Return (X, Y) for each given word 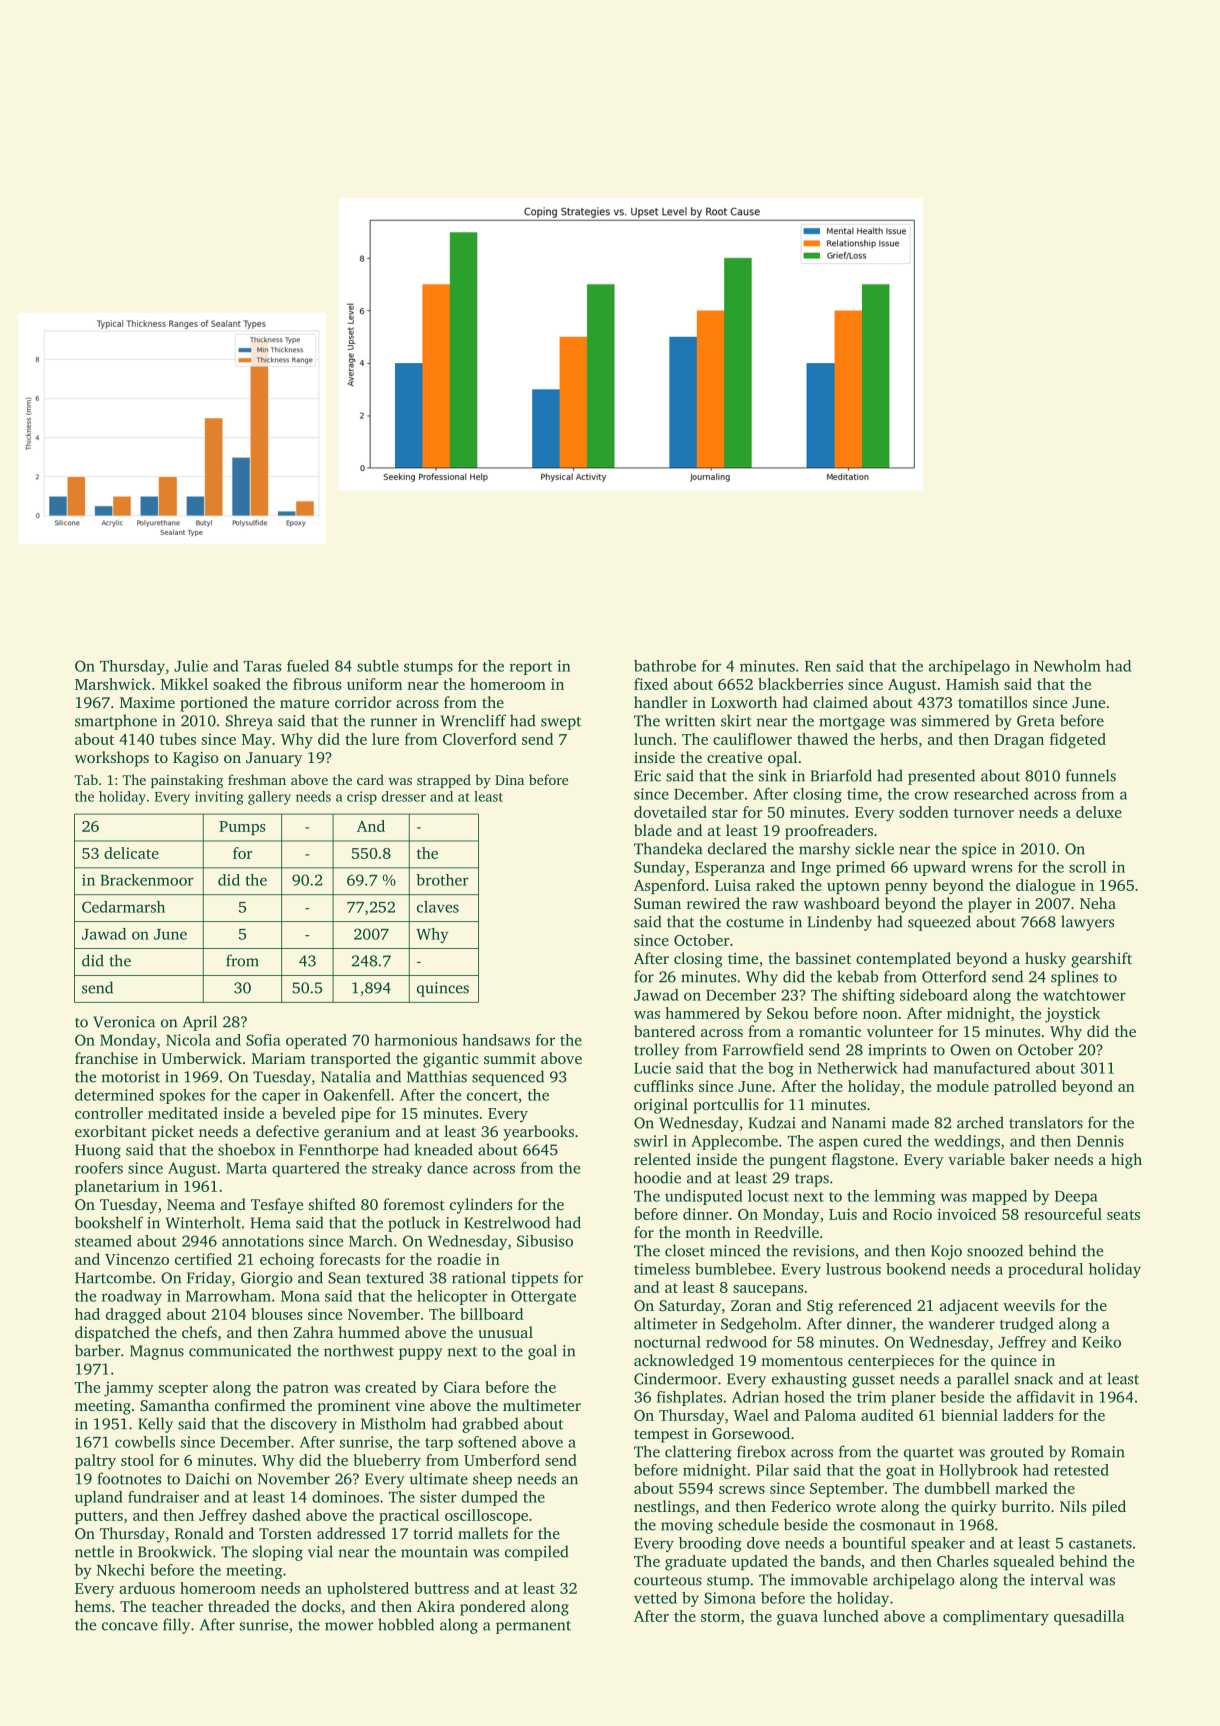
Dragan (1019, 741)
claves (438, 907)
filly (176, 1626)
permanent (533, 1627)
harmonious (415, 1040)
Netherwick (857, 1068)
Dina (509, 780)
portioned (214, 704)
